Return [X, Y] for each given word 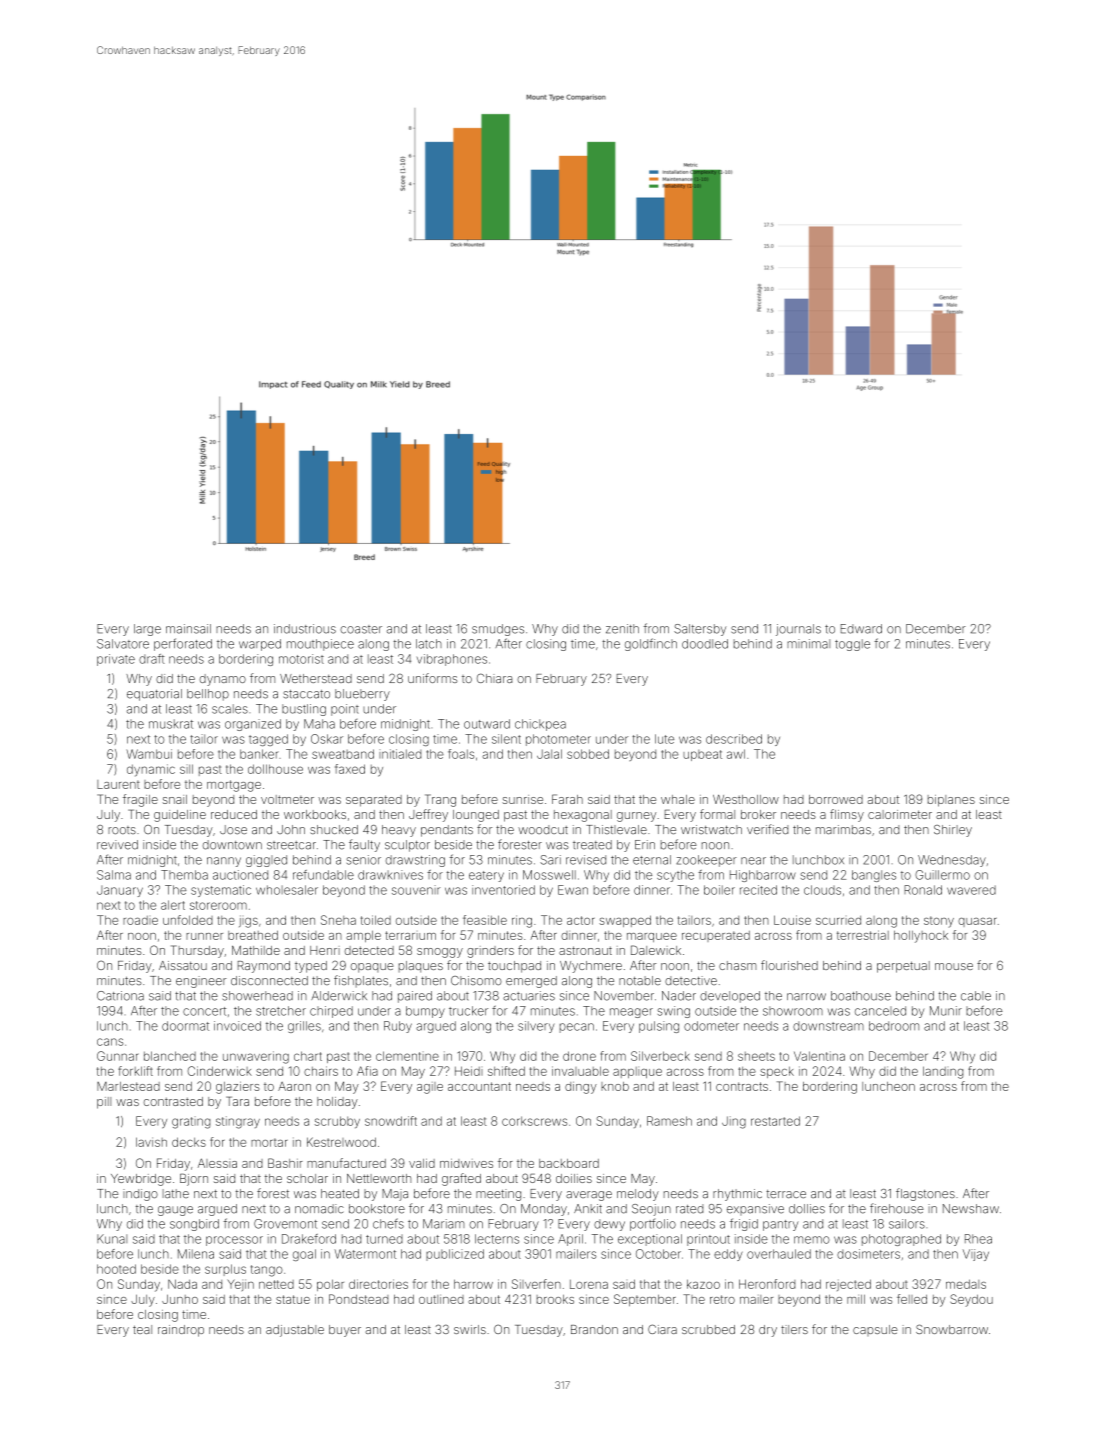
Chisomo [476, 981]
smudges [498, 630]
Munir [946, 1011]
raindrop [181, 1331]
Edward [861, 629]
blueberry [362, 695]
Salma [114, 875]
